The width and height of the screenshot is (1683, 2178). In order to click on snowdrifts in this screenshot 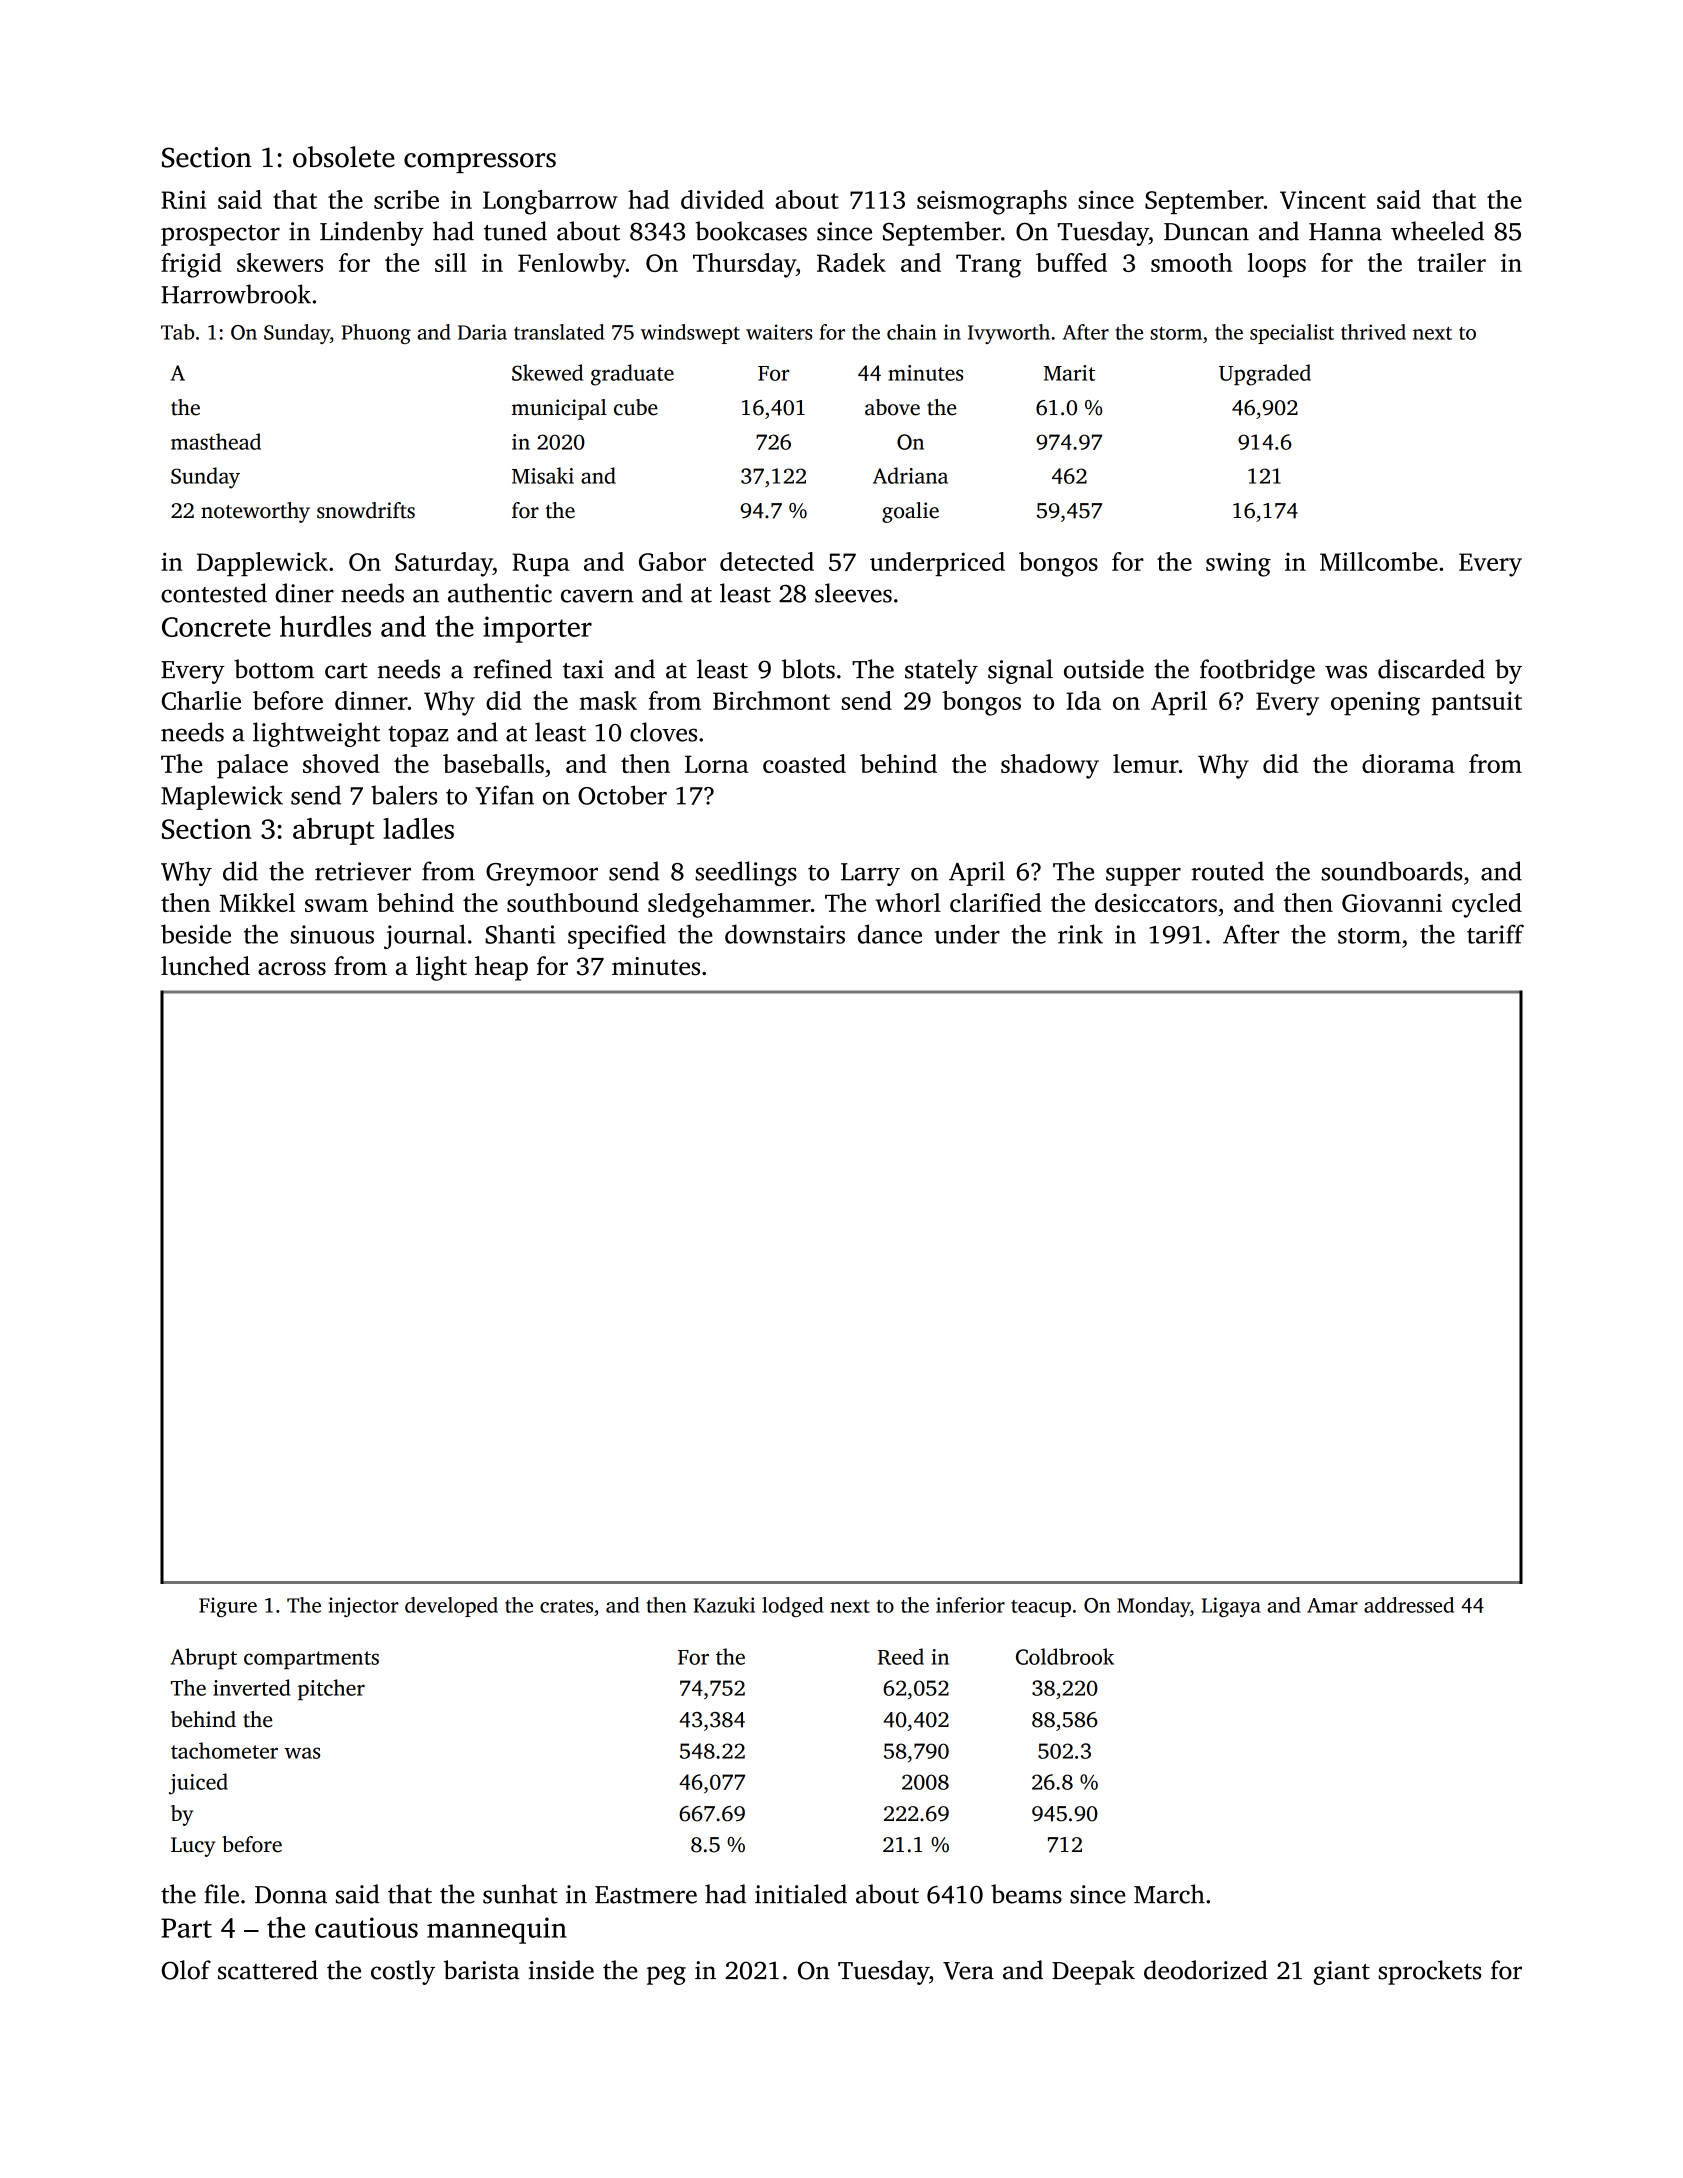, I will do `click(366, 510)`.
